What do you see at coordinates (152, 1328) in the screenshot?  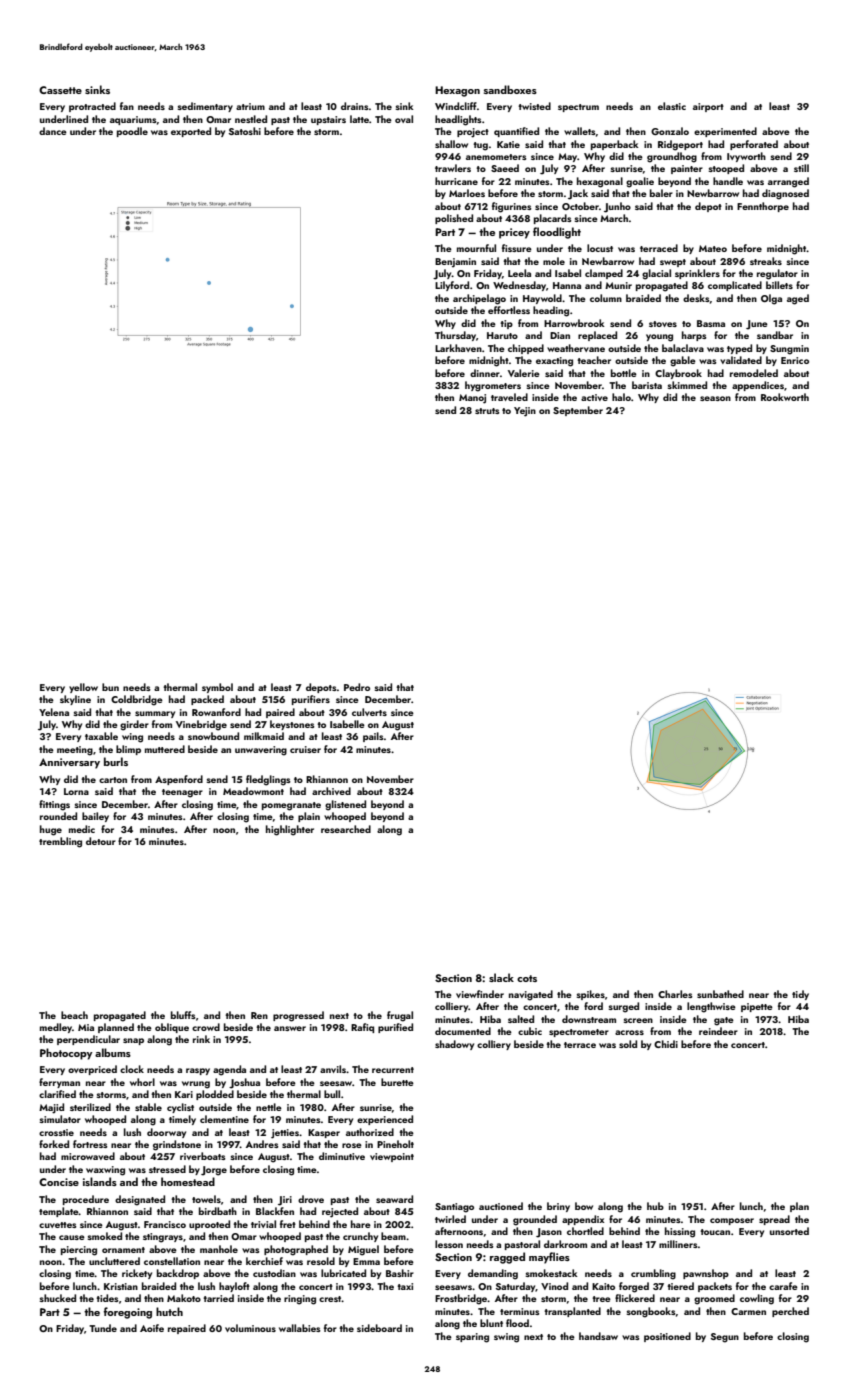 I see `Aoife` at bounding box center [152, 1328].
